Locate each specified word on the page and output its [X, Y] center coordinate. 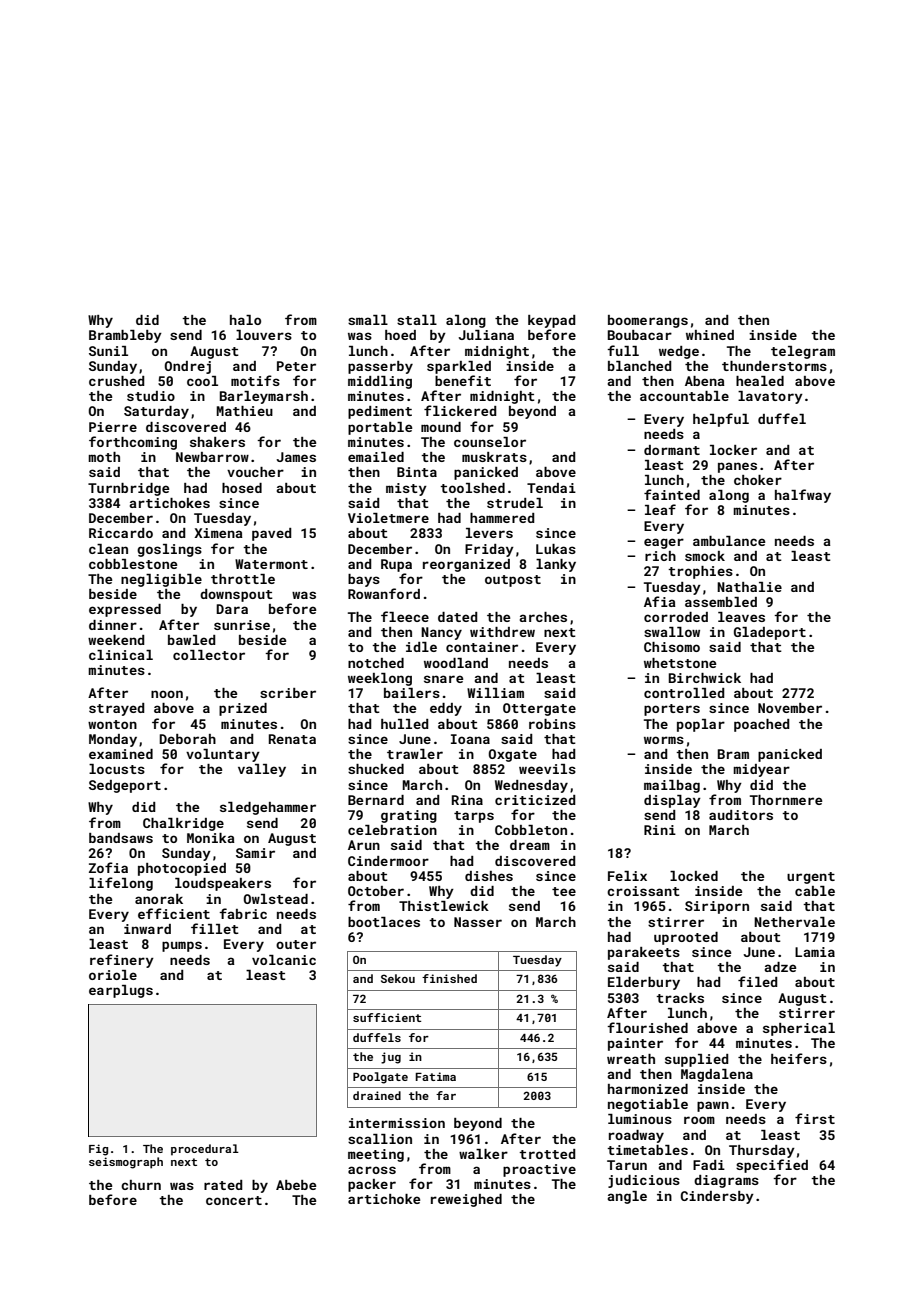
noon [167, 694]
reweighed [466, 1200]
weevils [547, 769]
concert [234, 1200]
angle [627, 1197]
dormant [672, 450]
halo [245, 320]
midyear [761, 770]
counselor [490, 442]
